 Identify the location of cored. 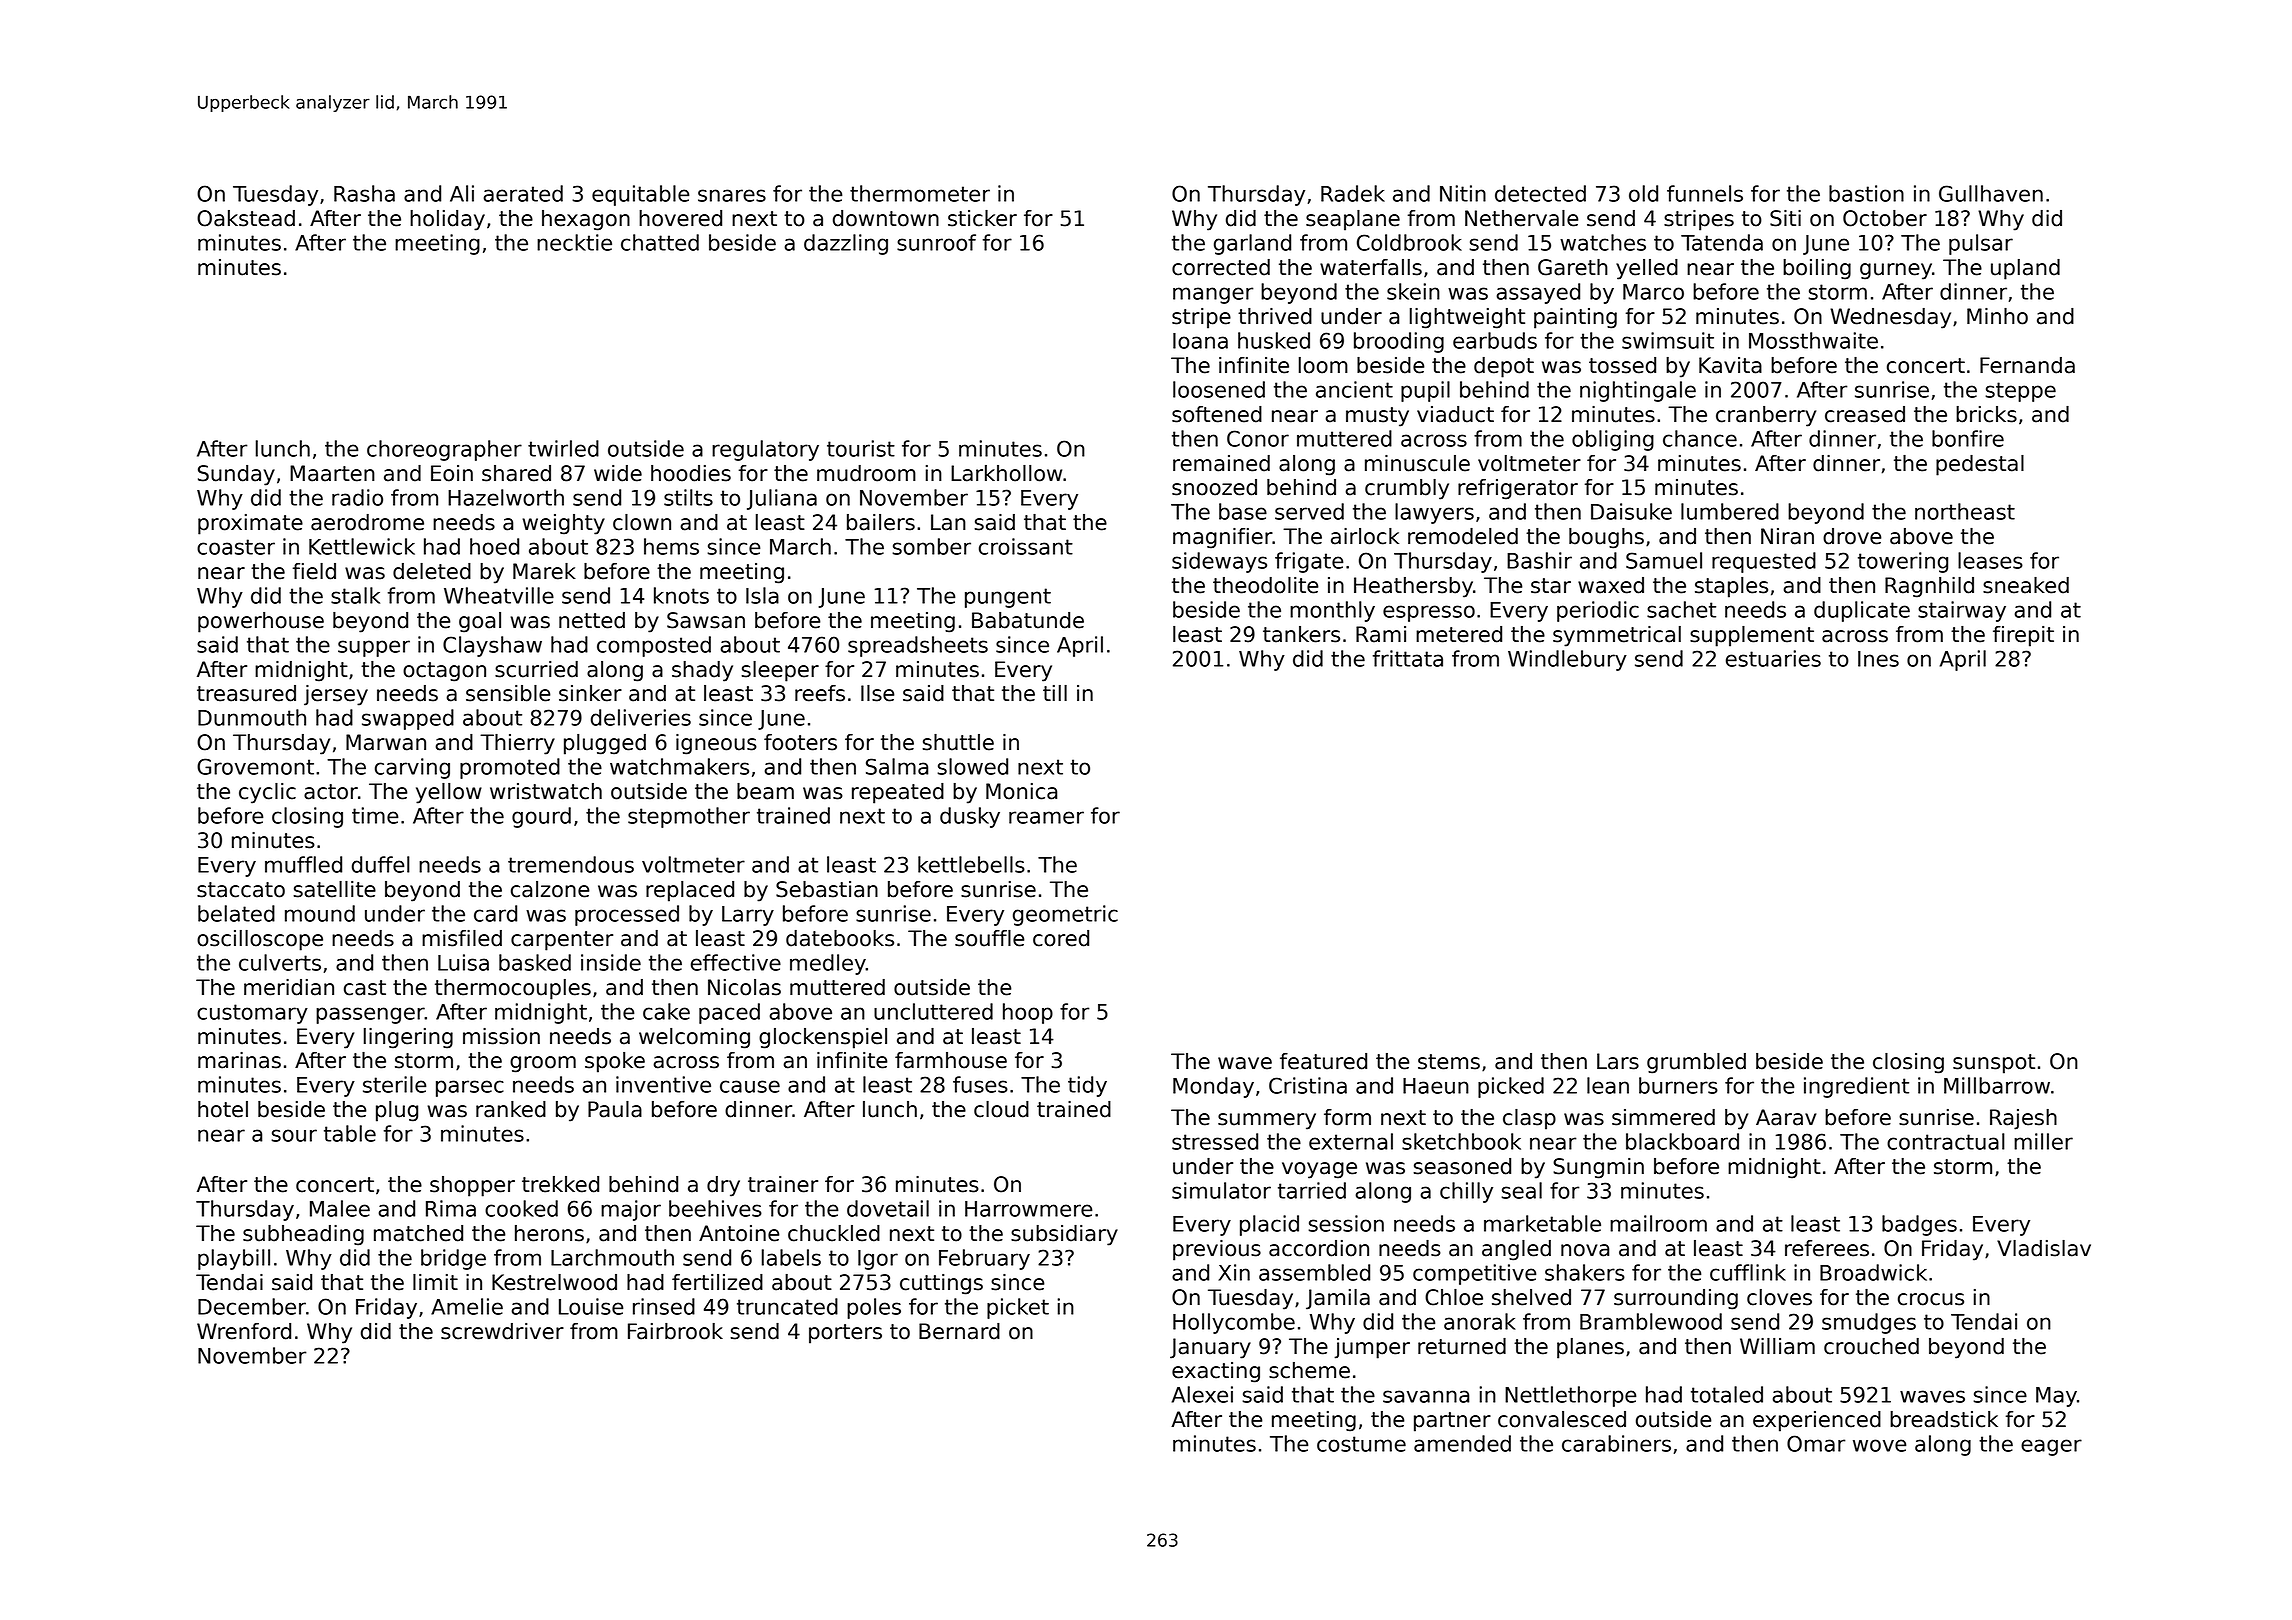
(1061, 938).
